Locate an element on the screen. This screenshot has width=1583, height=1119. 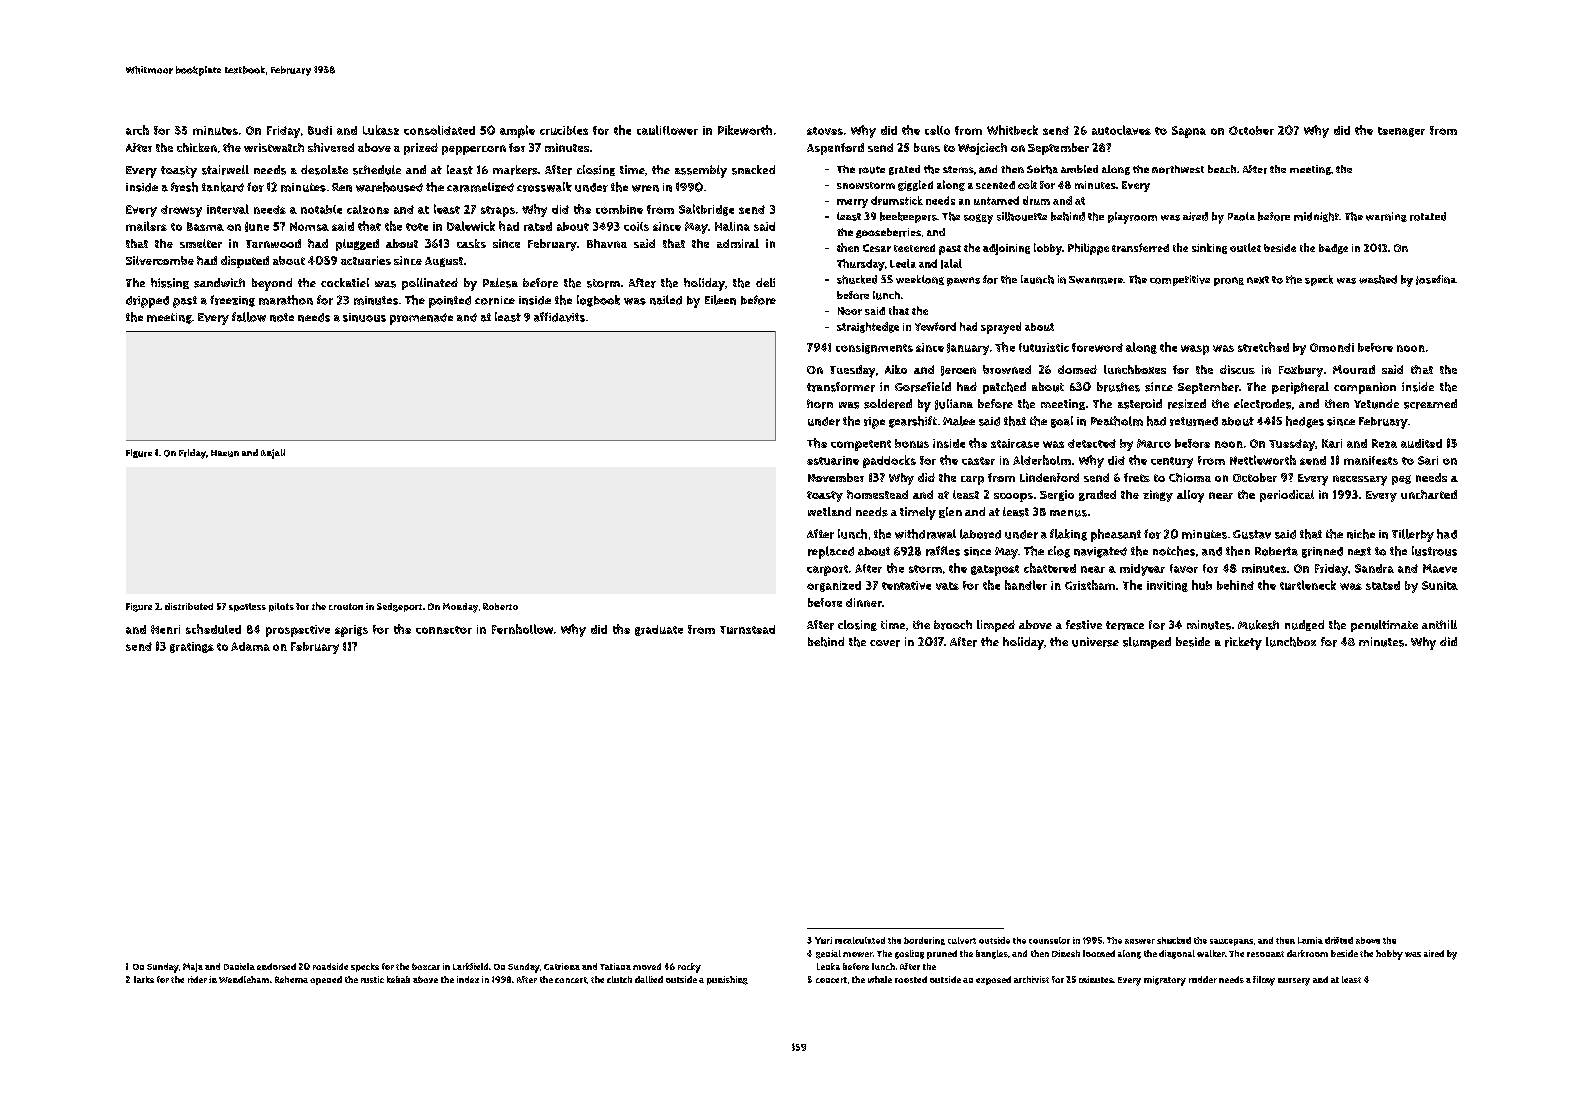
tankard is located at coordinates (223, 187).
